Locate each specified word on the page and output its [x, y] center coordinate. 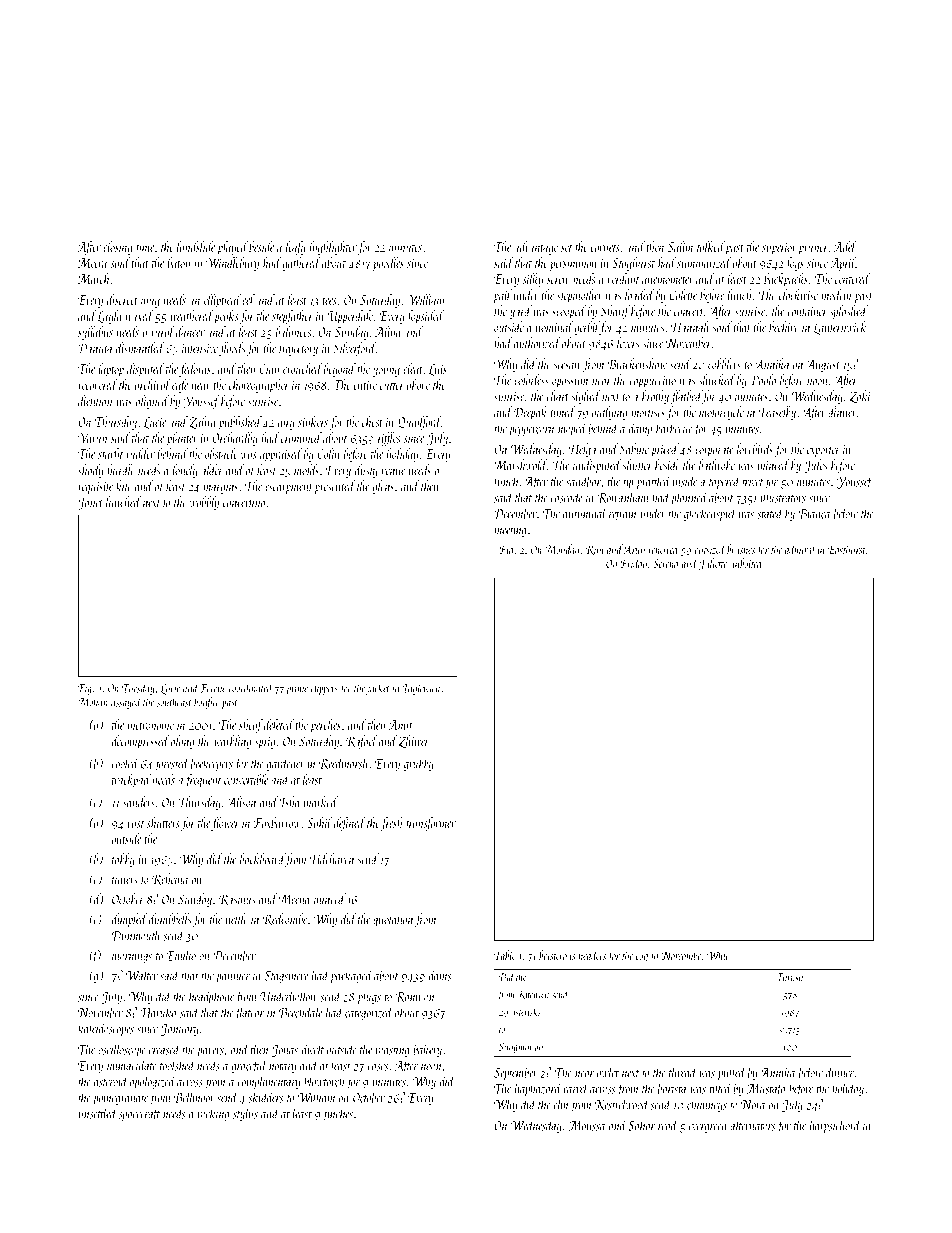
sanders [139, 802]
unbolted [747, 563]
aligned [152, 402]
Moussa [587, 1126]
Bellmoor [194, 1097]
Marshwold [520, 465]
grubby [419, 764]
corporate [714, 452]
